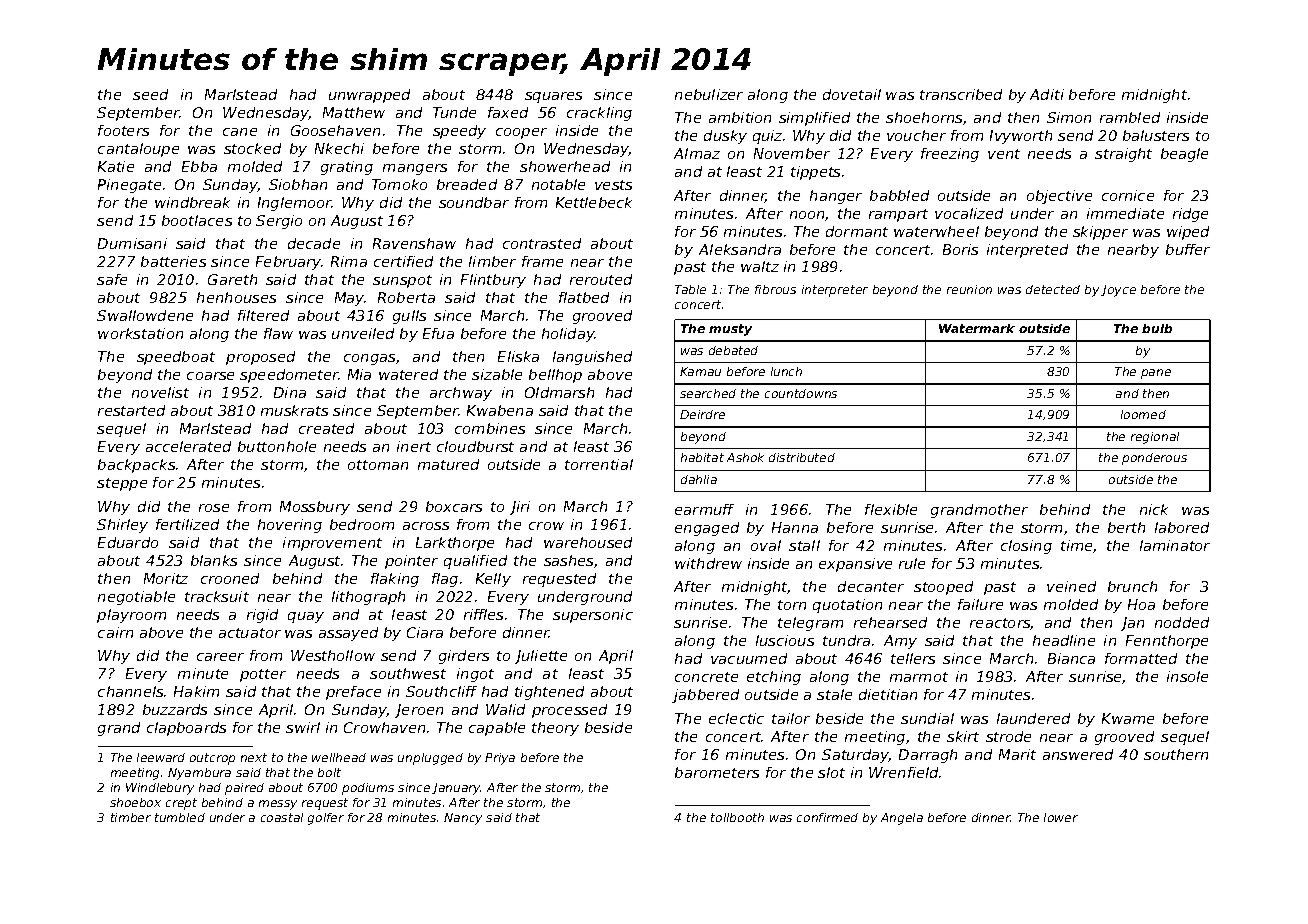  Describe the element at coordinates (122, 526) in the image. I see `Shirley` at that location.
